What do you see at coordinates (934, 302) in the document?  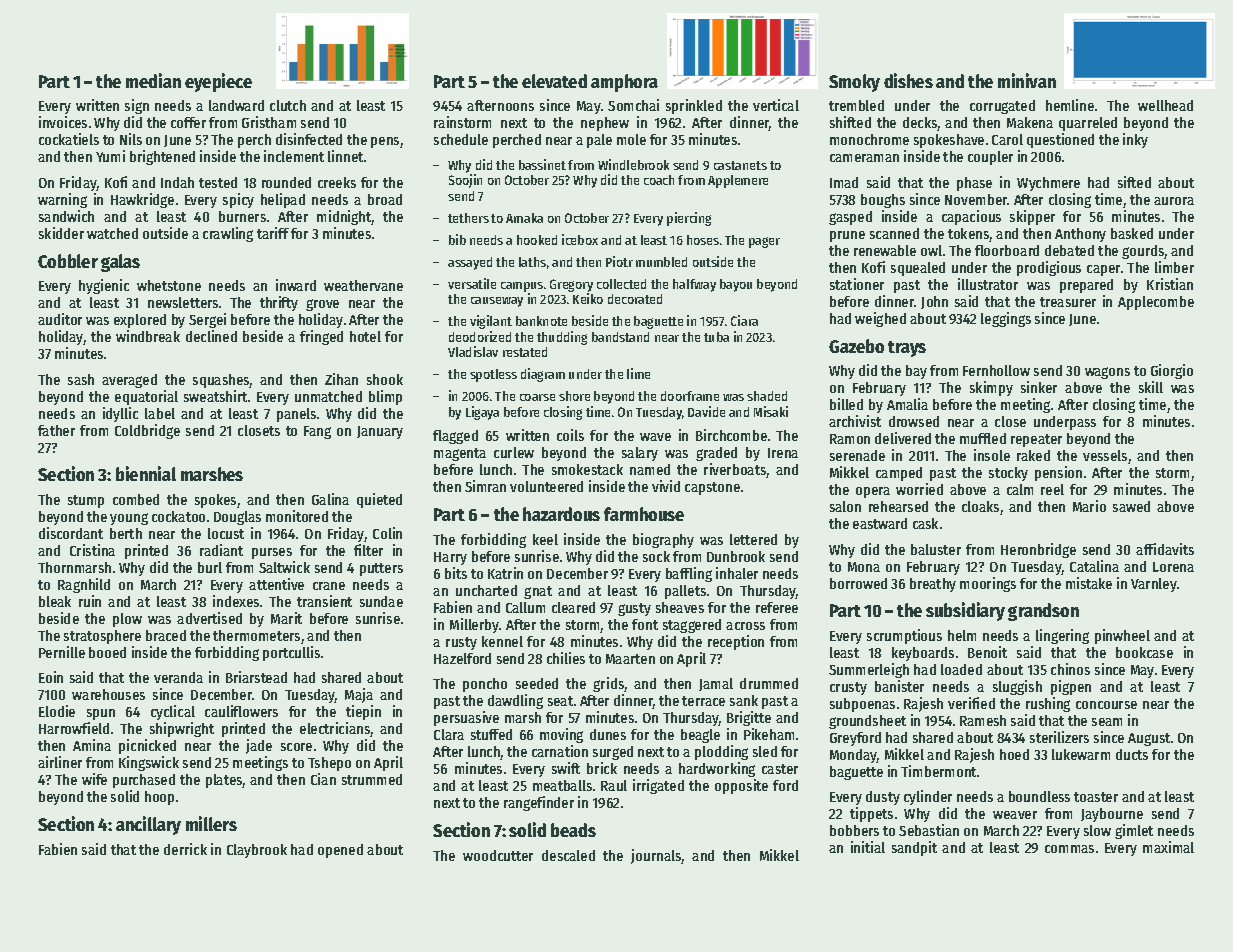 I see `John` at bounding box center [934, 302].
